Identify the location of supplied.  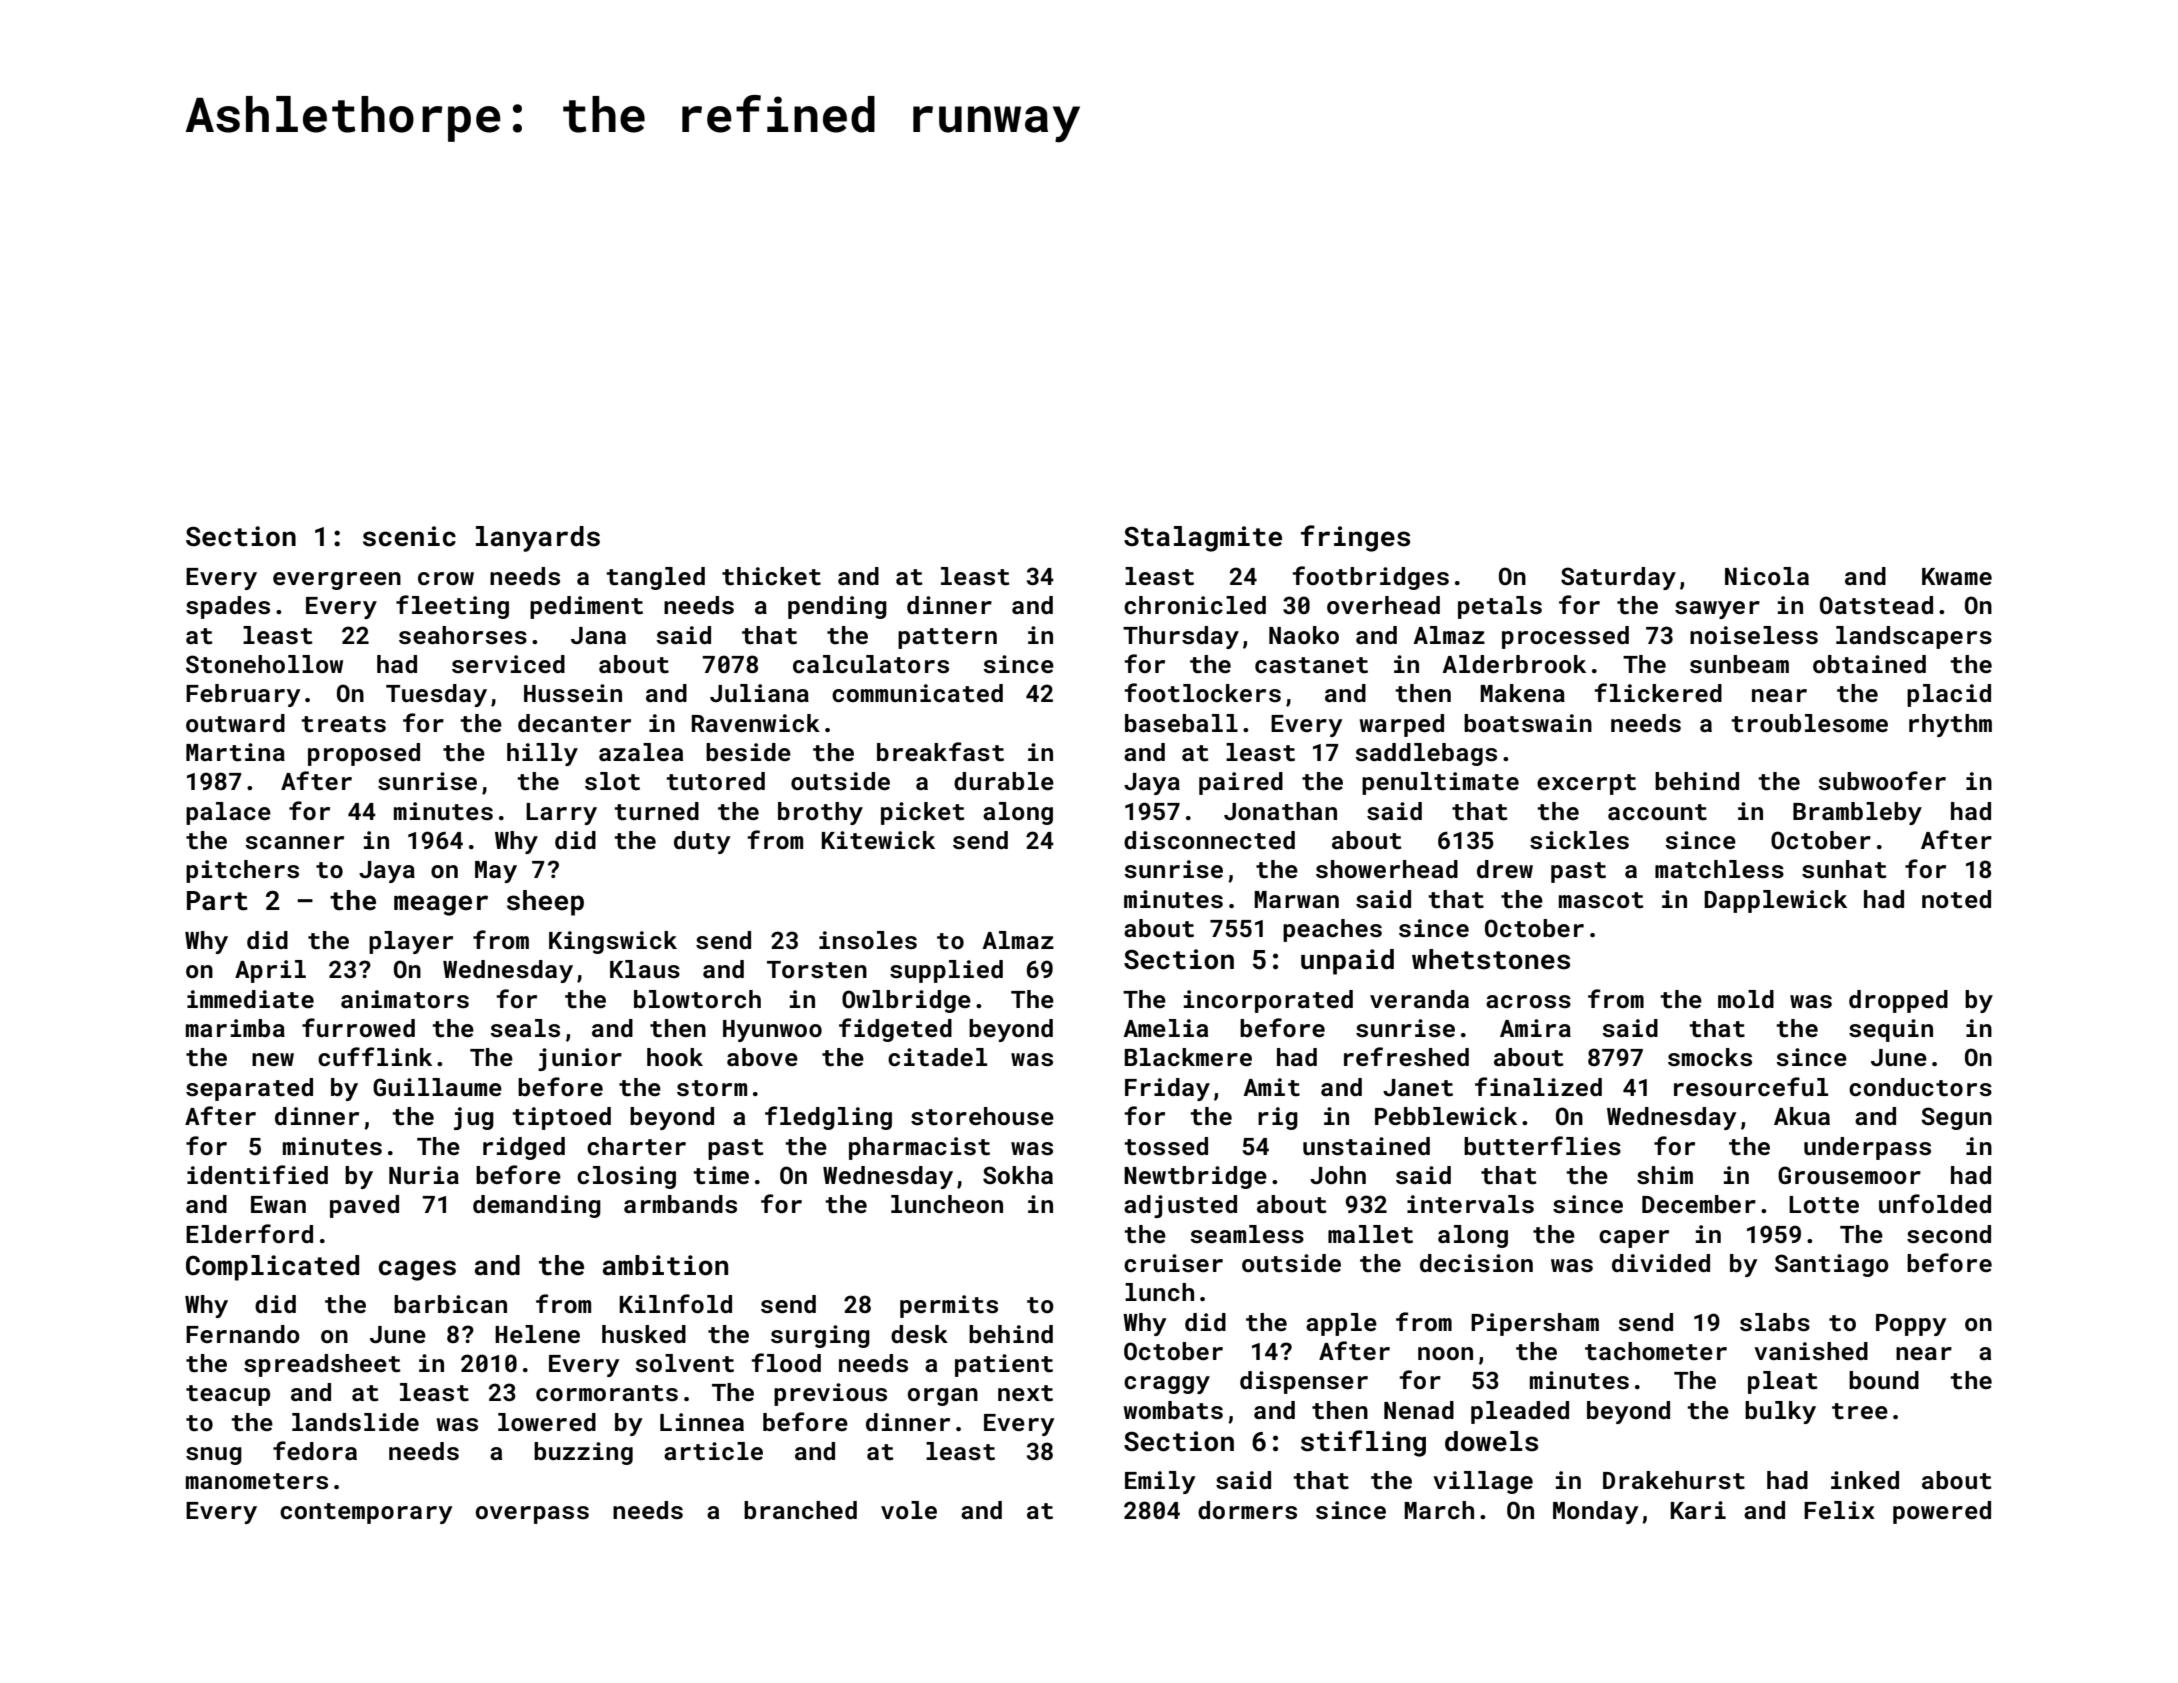
(946, 971).
